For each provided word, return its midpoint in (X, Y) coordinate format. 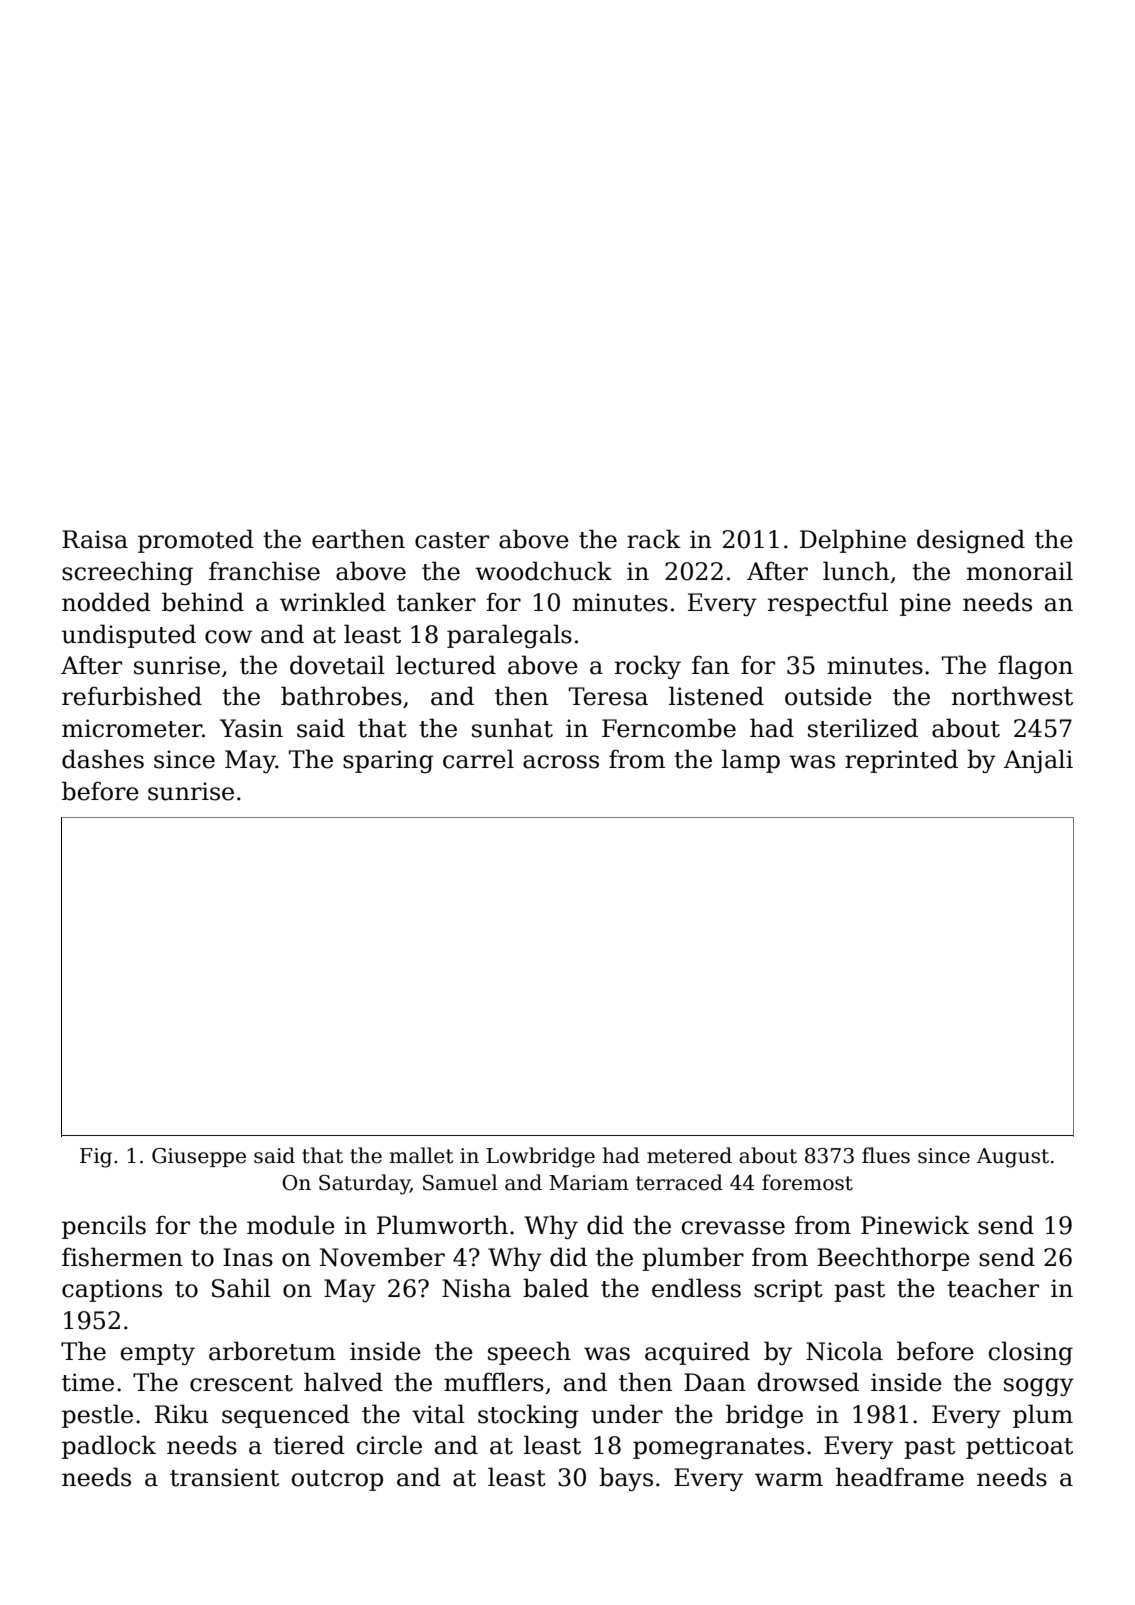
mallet (421, 1155)
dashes (103, 759)
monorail (1020, 571)
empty (158, 1354)
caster (452, 540)
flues (886, 1155)
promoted (196, 541)
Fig (96, 1158)
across (561, 762)
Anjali (1038, 761)
